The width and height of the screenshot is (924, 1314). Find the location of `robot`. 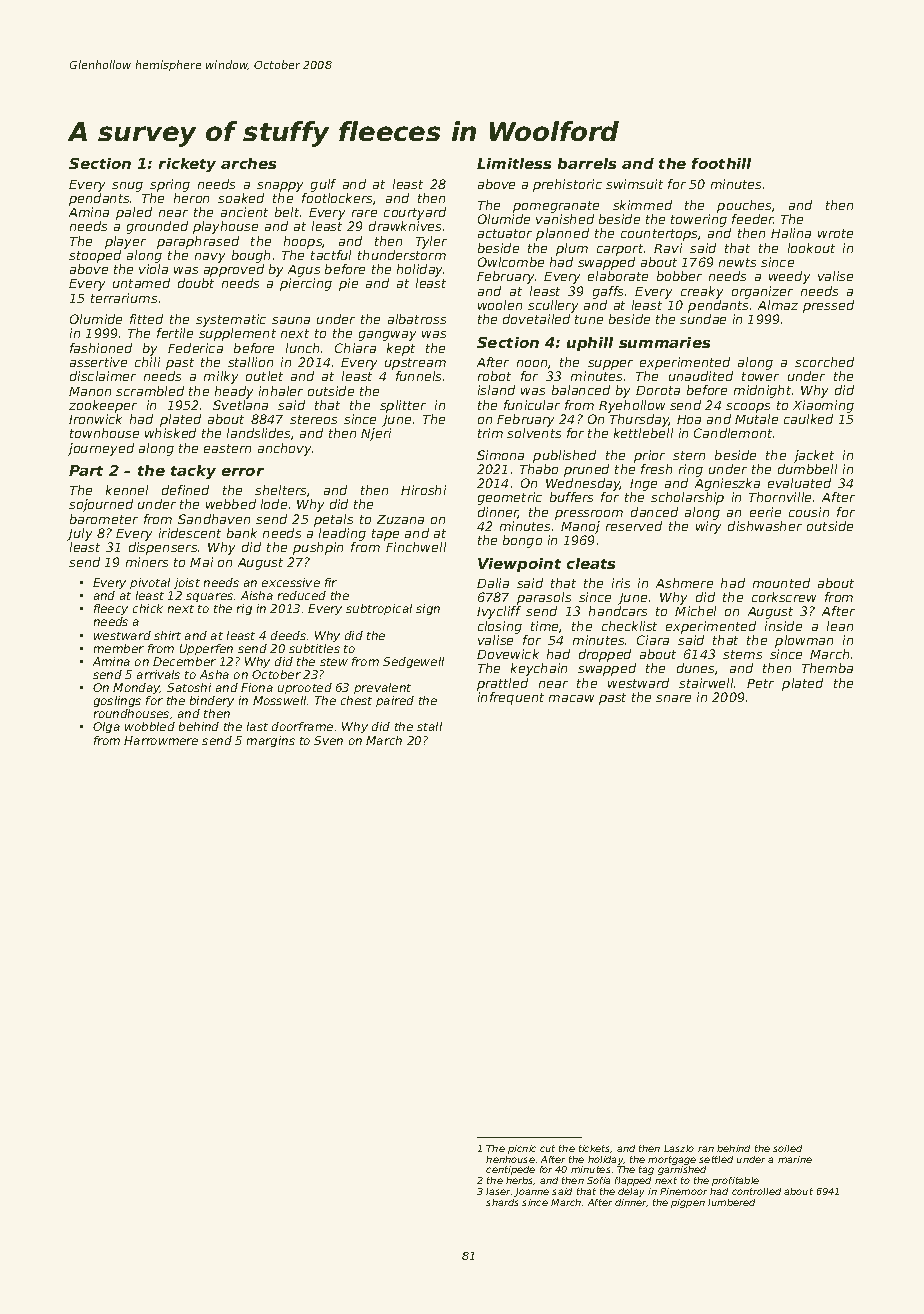

robot is located at coordinates (494, 376).
